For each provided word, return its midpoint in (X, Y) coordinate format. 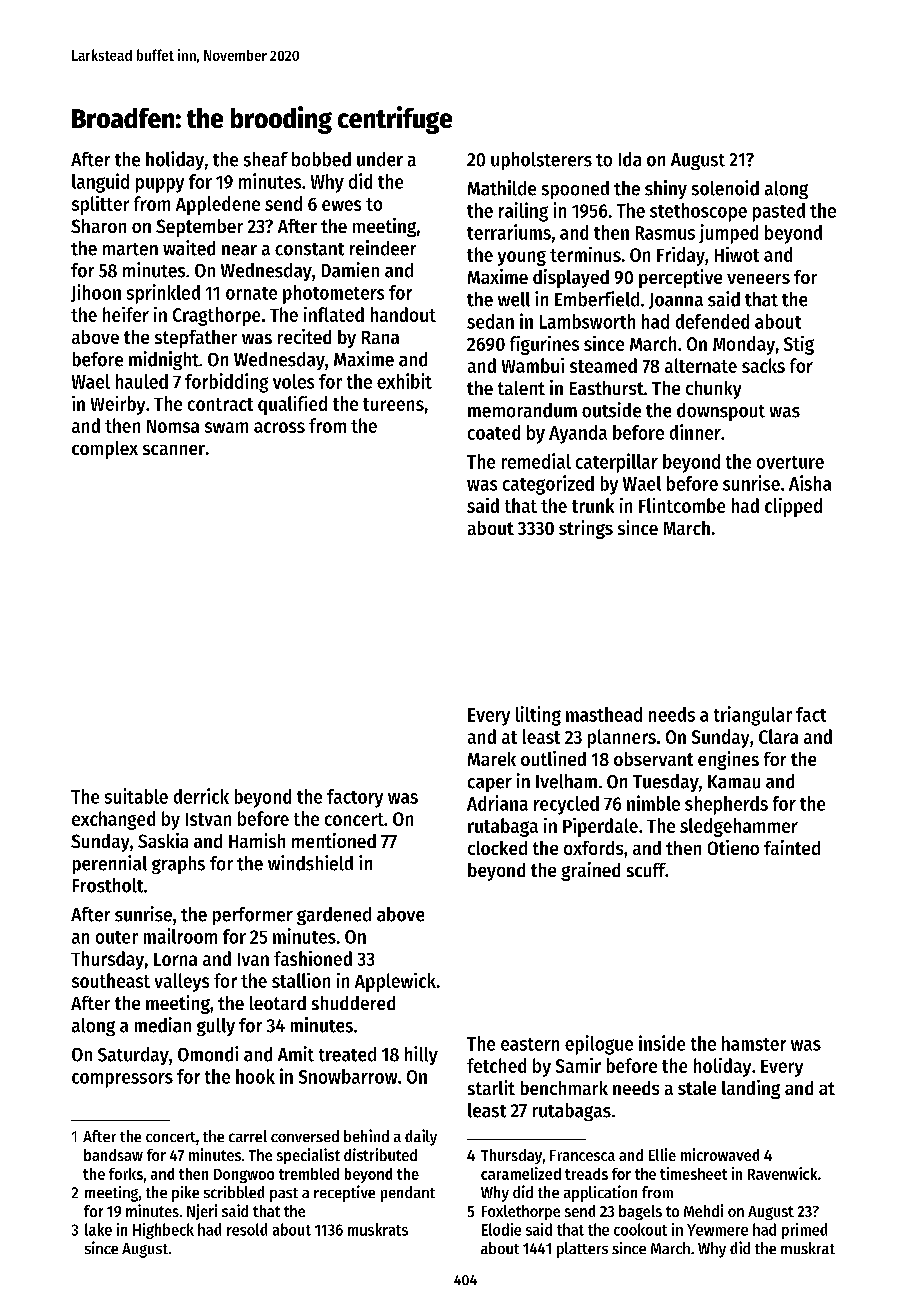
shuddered (353, 1003)
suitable (136, 796)
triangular (753, 716)
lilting (538, 716)
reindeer (383, 248)
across (279, 427)
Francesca (582, 1155)
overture (790, 462)
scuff (646, 870)
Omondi (208, 1054)
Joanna (676, 301)
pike (185, 1194)
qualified (292, 405)
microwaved (720, 1154)
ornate (251, 293)
